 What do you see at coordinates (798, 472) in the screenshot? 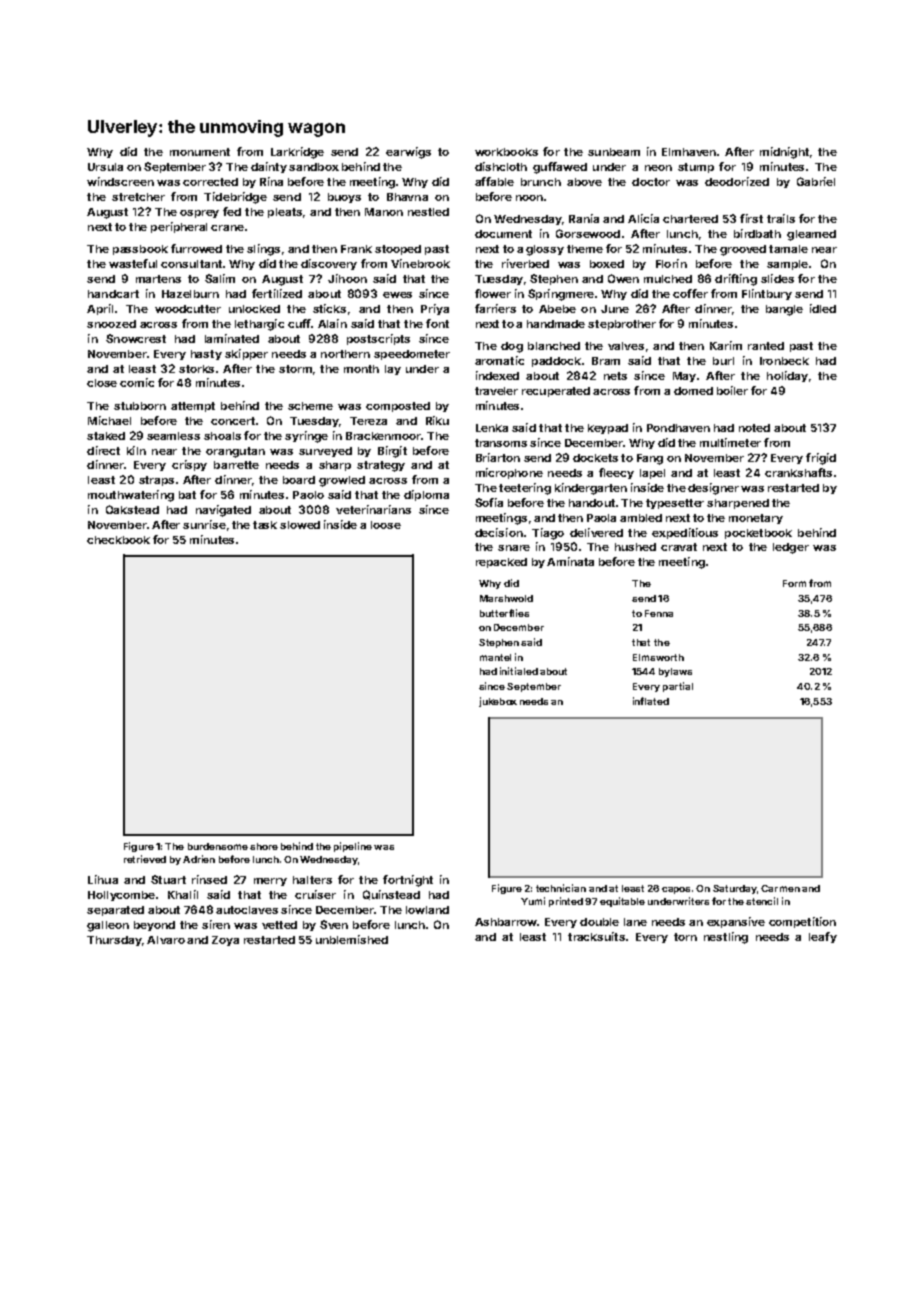
I see `crankshafts` at bounding box center [798, 472].
